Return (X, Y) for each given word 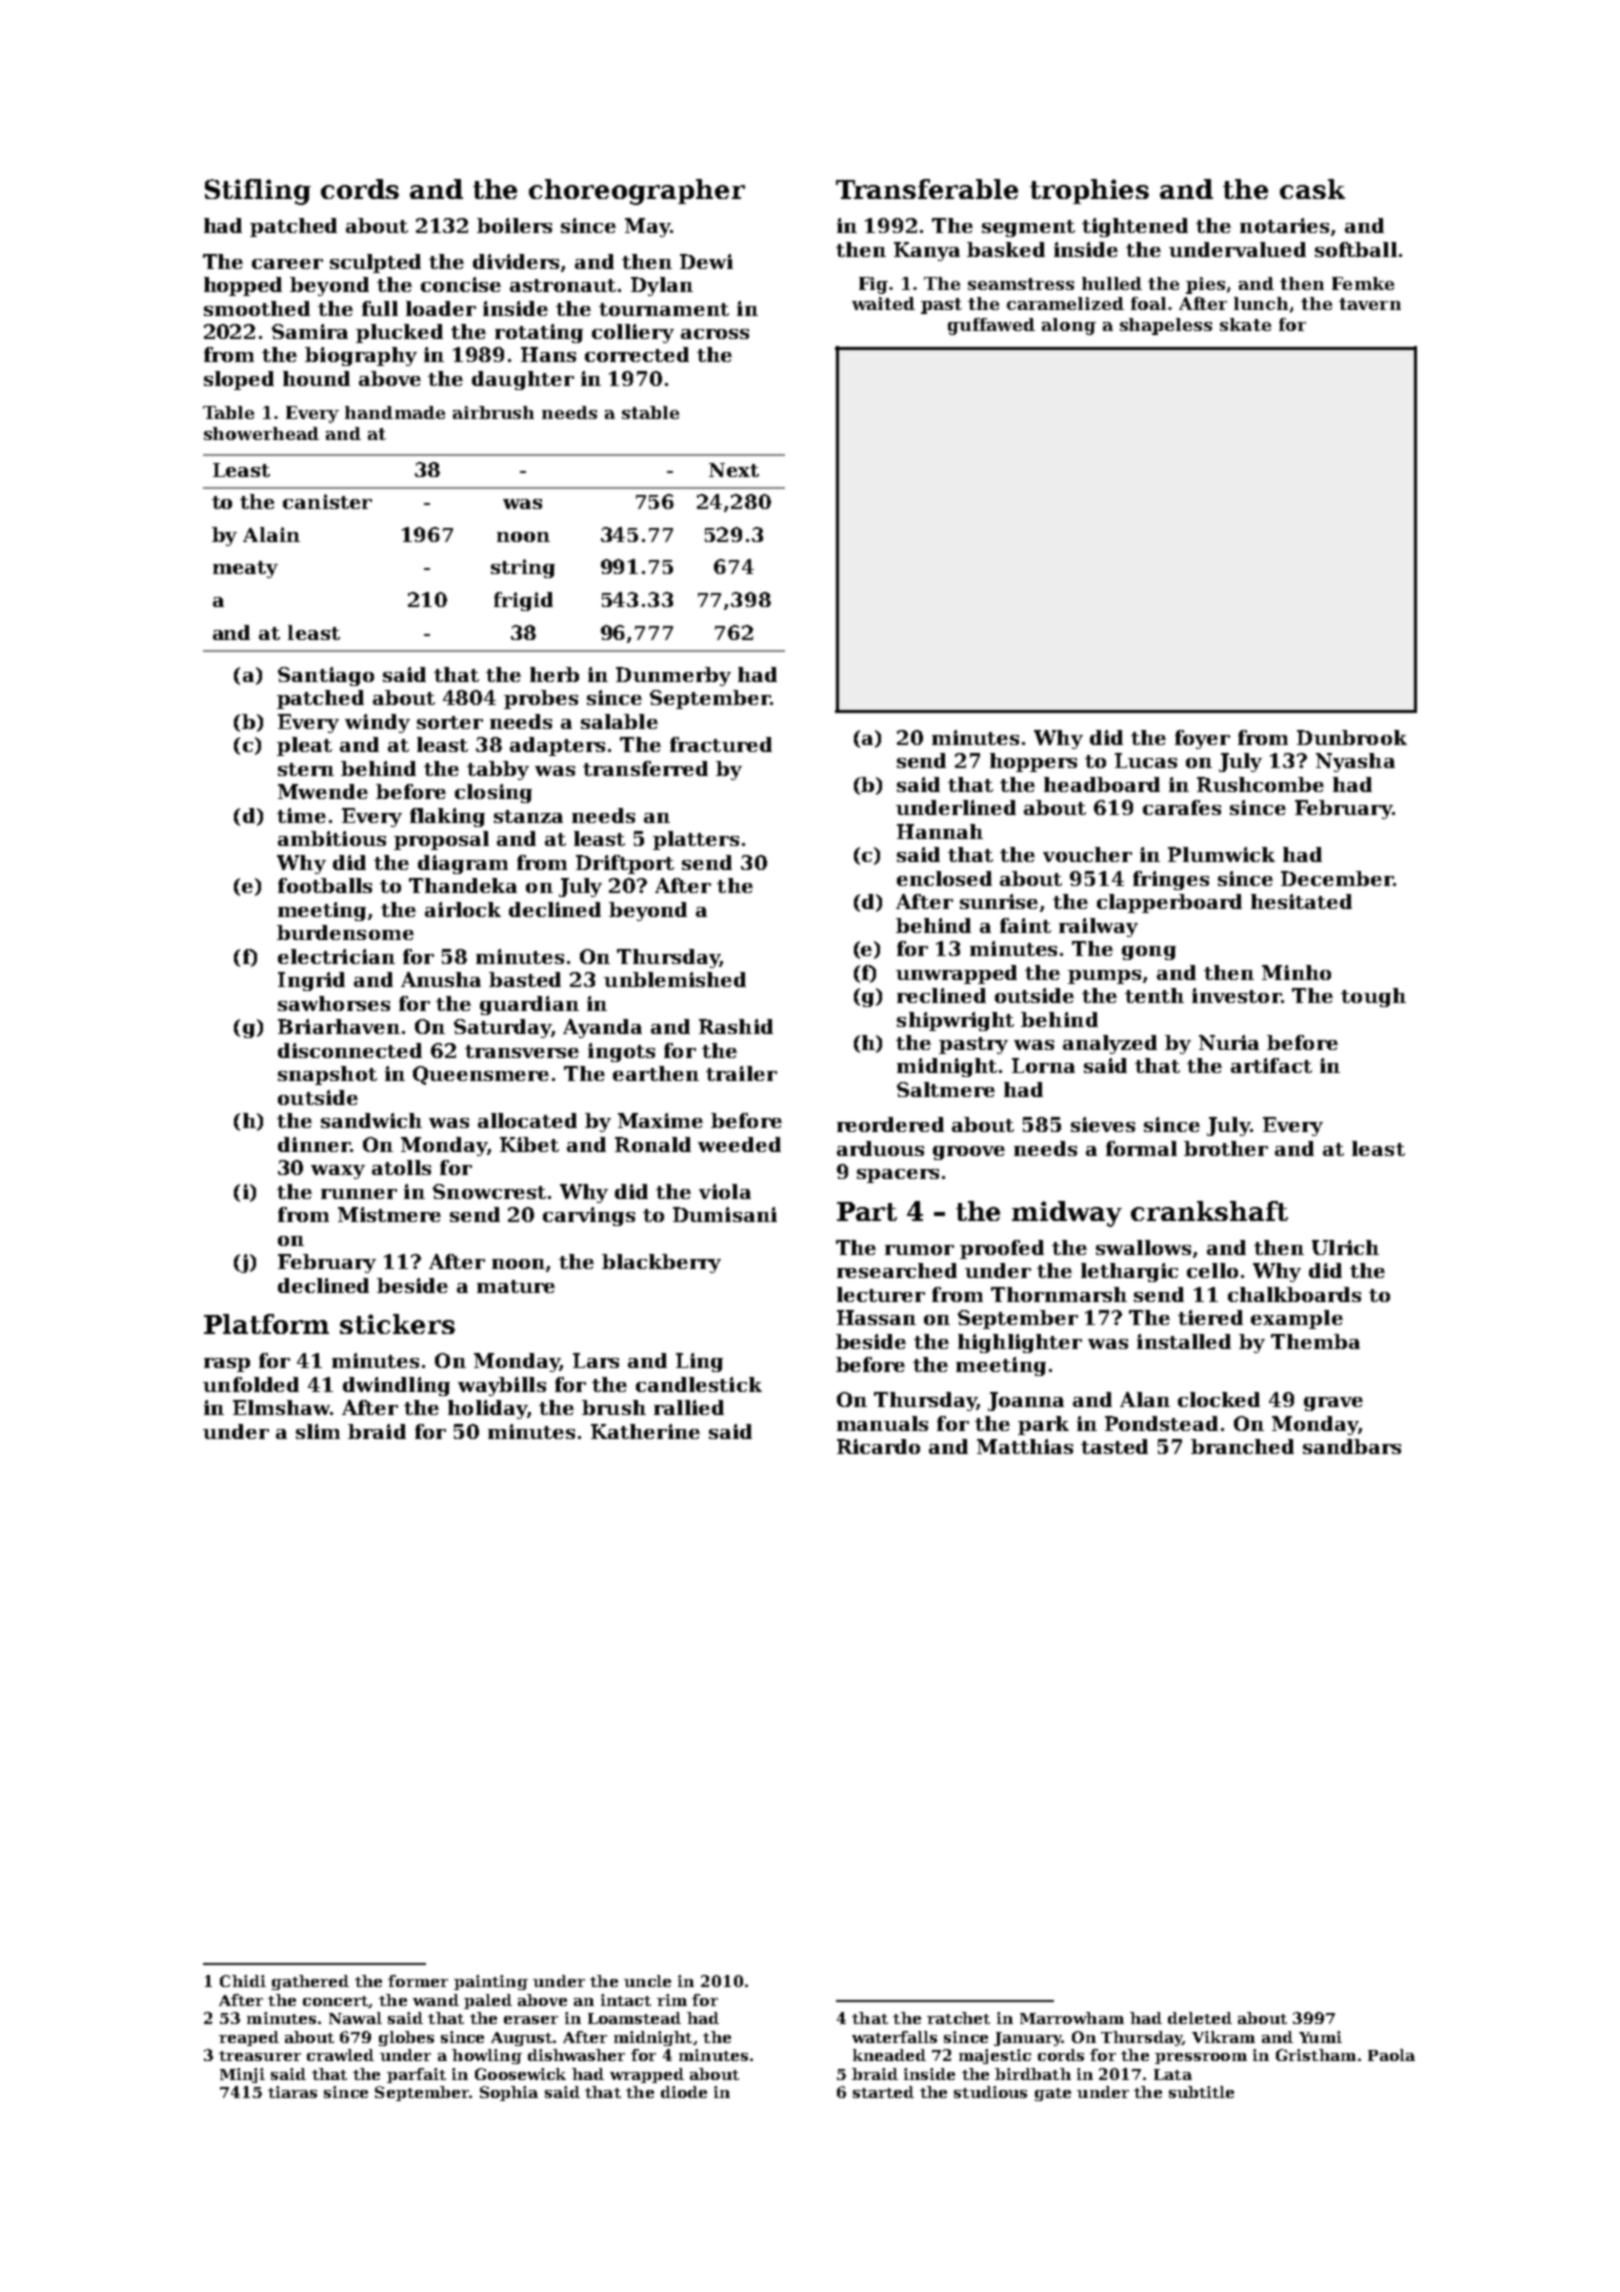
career (287, 264)
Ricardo (878, 1446)
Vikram (1223, 2037)
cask (1312, 189)
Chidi (243, 1981)
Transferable (927, 189)
